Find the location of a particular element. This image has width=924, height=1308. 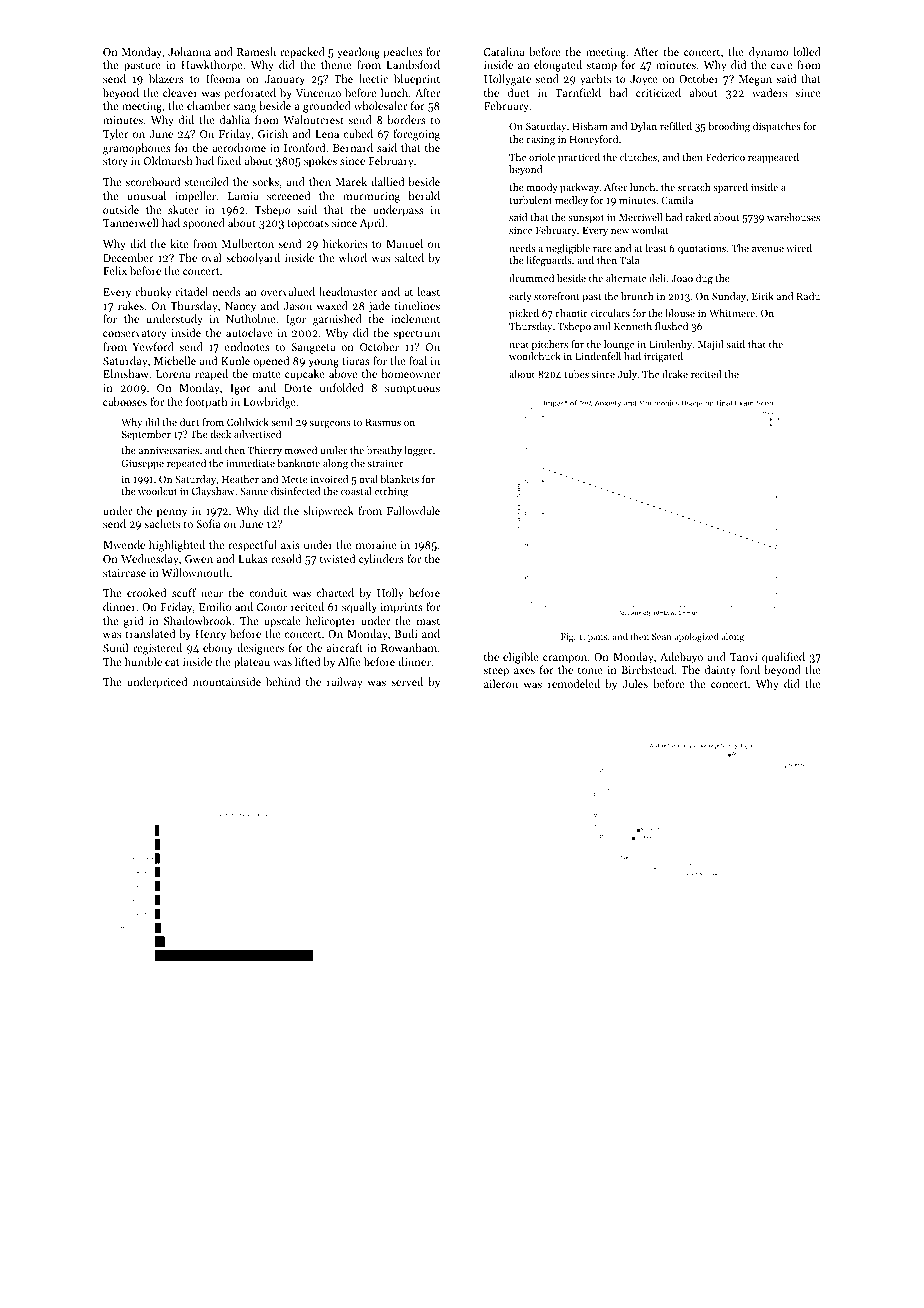

Sean is located at coordinates (662, 636).
